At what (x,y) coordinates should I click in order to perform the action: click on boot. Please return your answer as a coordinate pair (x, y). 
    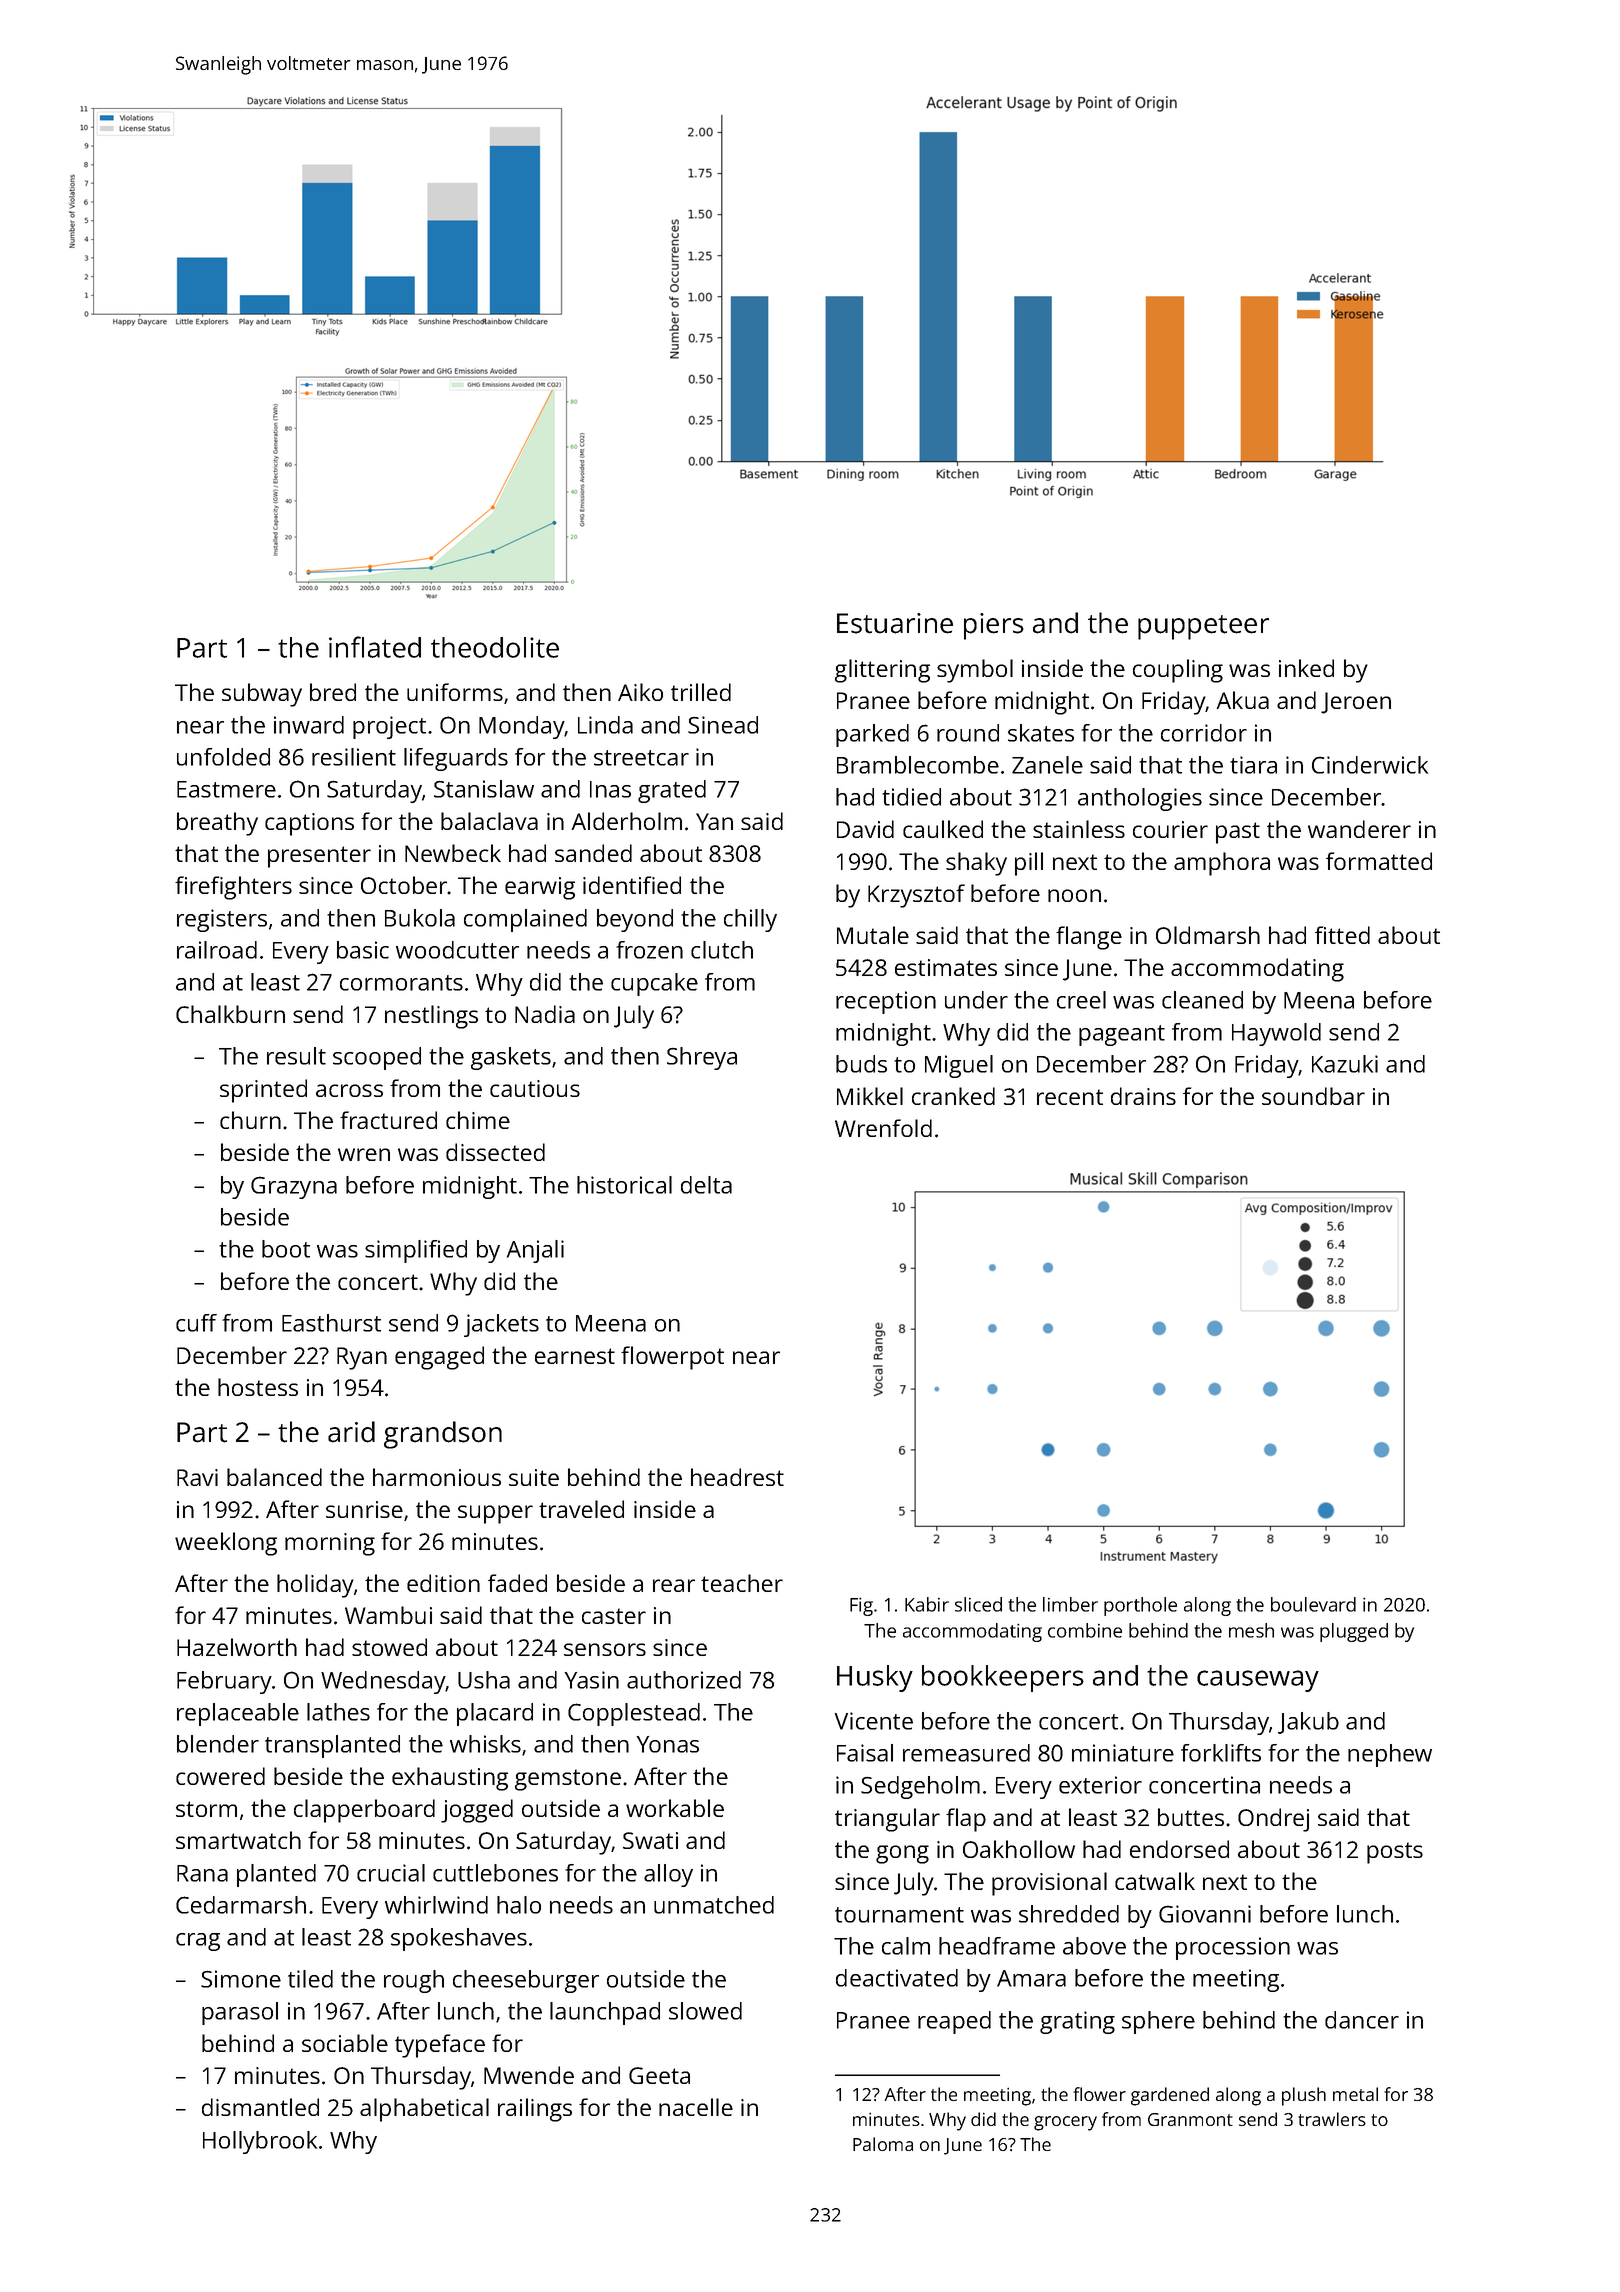
    Looking at the image, I should click on (286, 1249).
